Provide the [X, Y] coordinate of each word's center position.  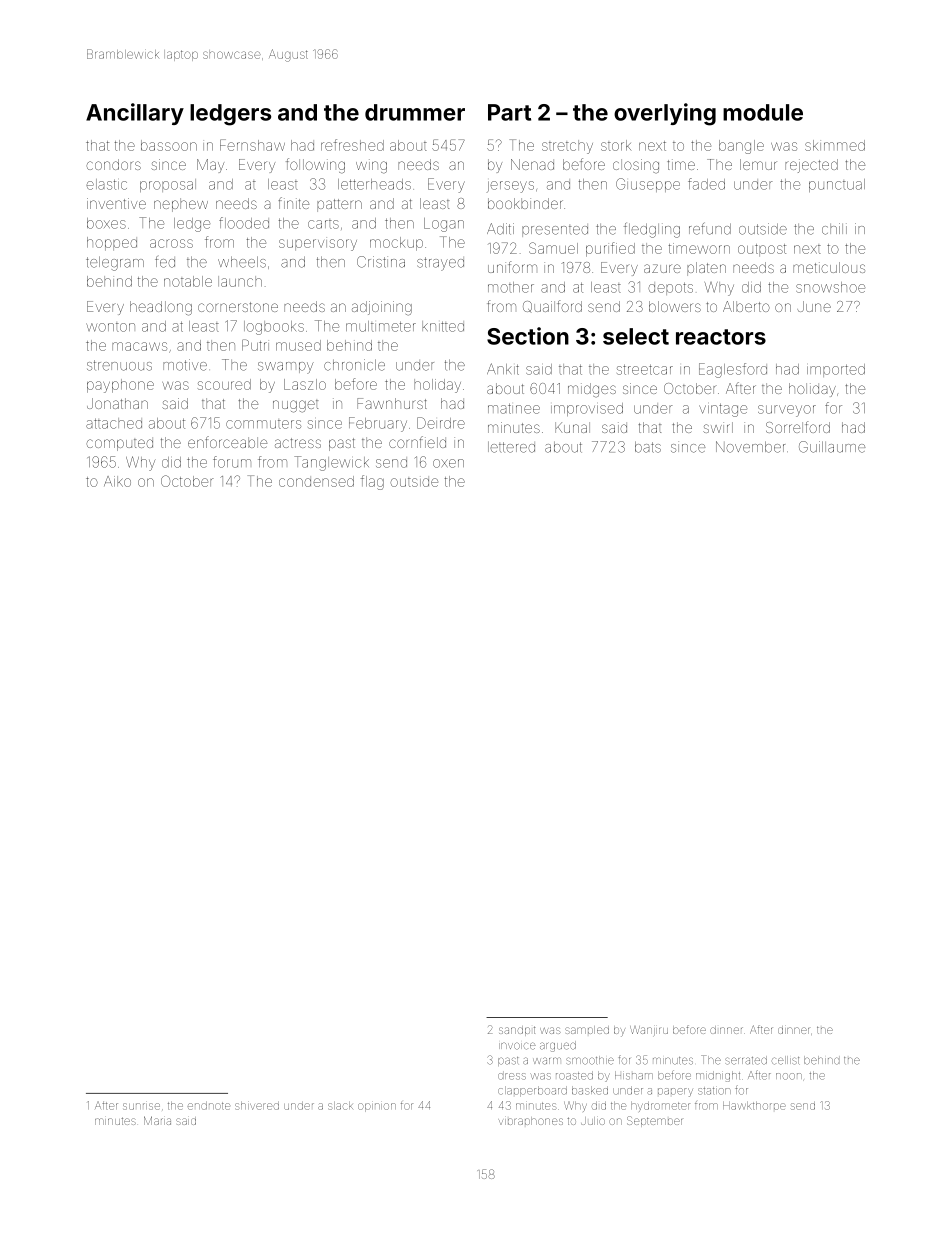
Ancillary [135, 114]
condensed [316, 481]
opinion [377, 1107]
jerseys [511, 187]
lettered [511, 447]
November [750, 447]
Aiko [117, 481]
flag [372, 482]
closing [636, 166]
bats [648, 447]
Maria [157, 1120]
